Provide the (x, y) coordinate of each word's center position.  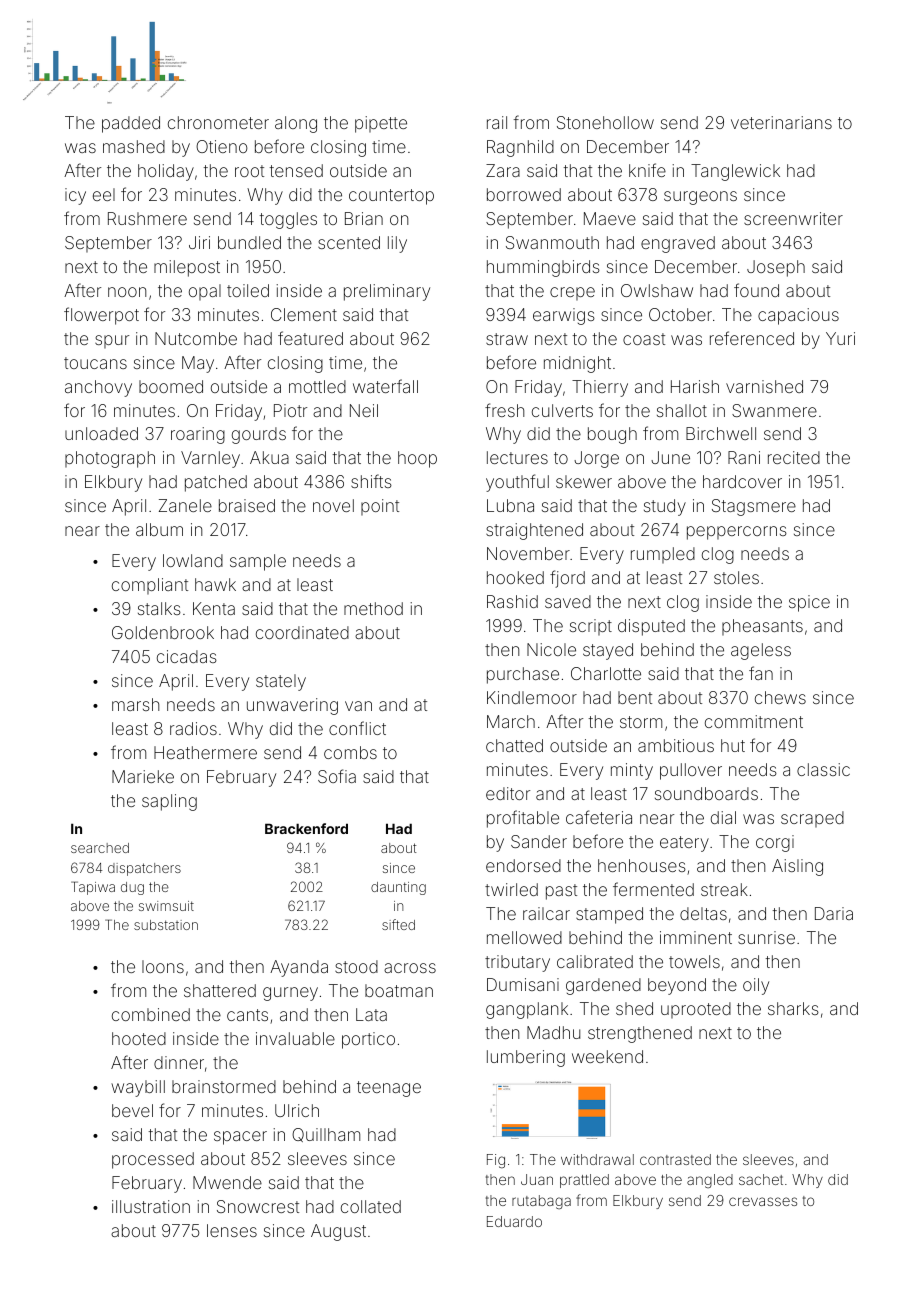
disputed (651, 627)
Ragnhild (520, 148)
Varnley (210, 459)
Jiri (199, 242)
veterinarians (781, 122)
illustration (151, 1206)
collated (371, 1206)
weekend (607, 1056)
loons (163, 966)
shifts (371, 481)
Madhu (553, 1032)
